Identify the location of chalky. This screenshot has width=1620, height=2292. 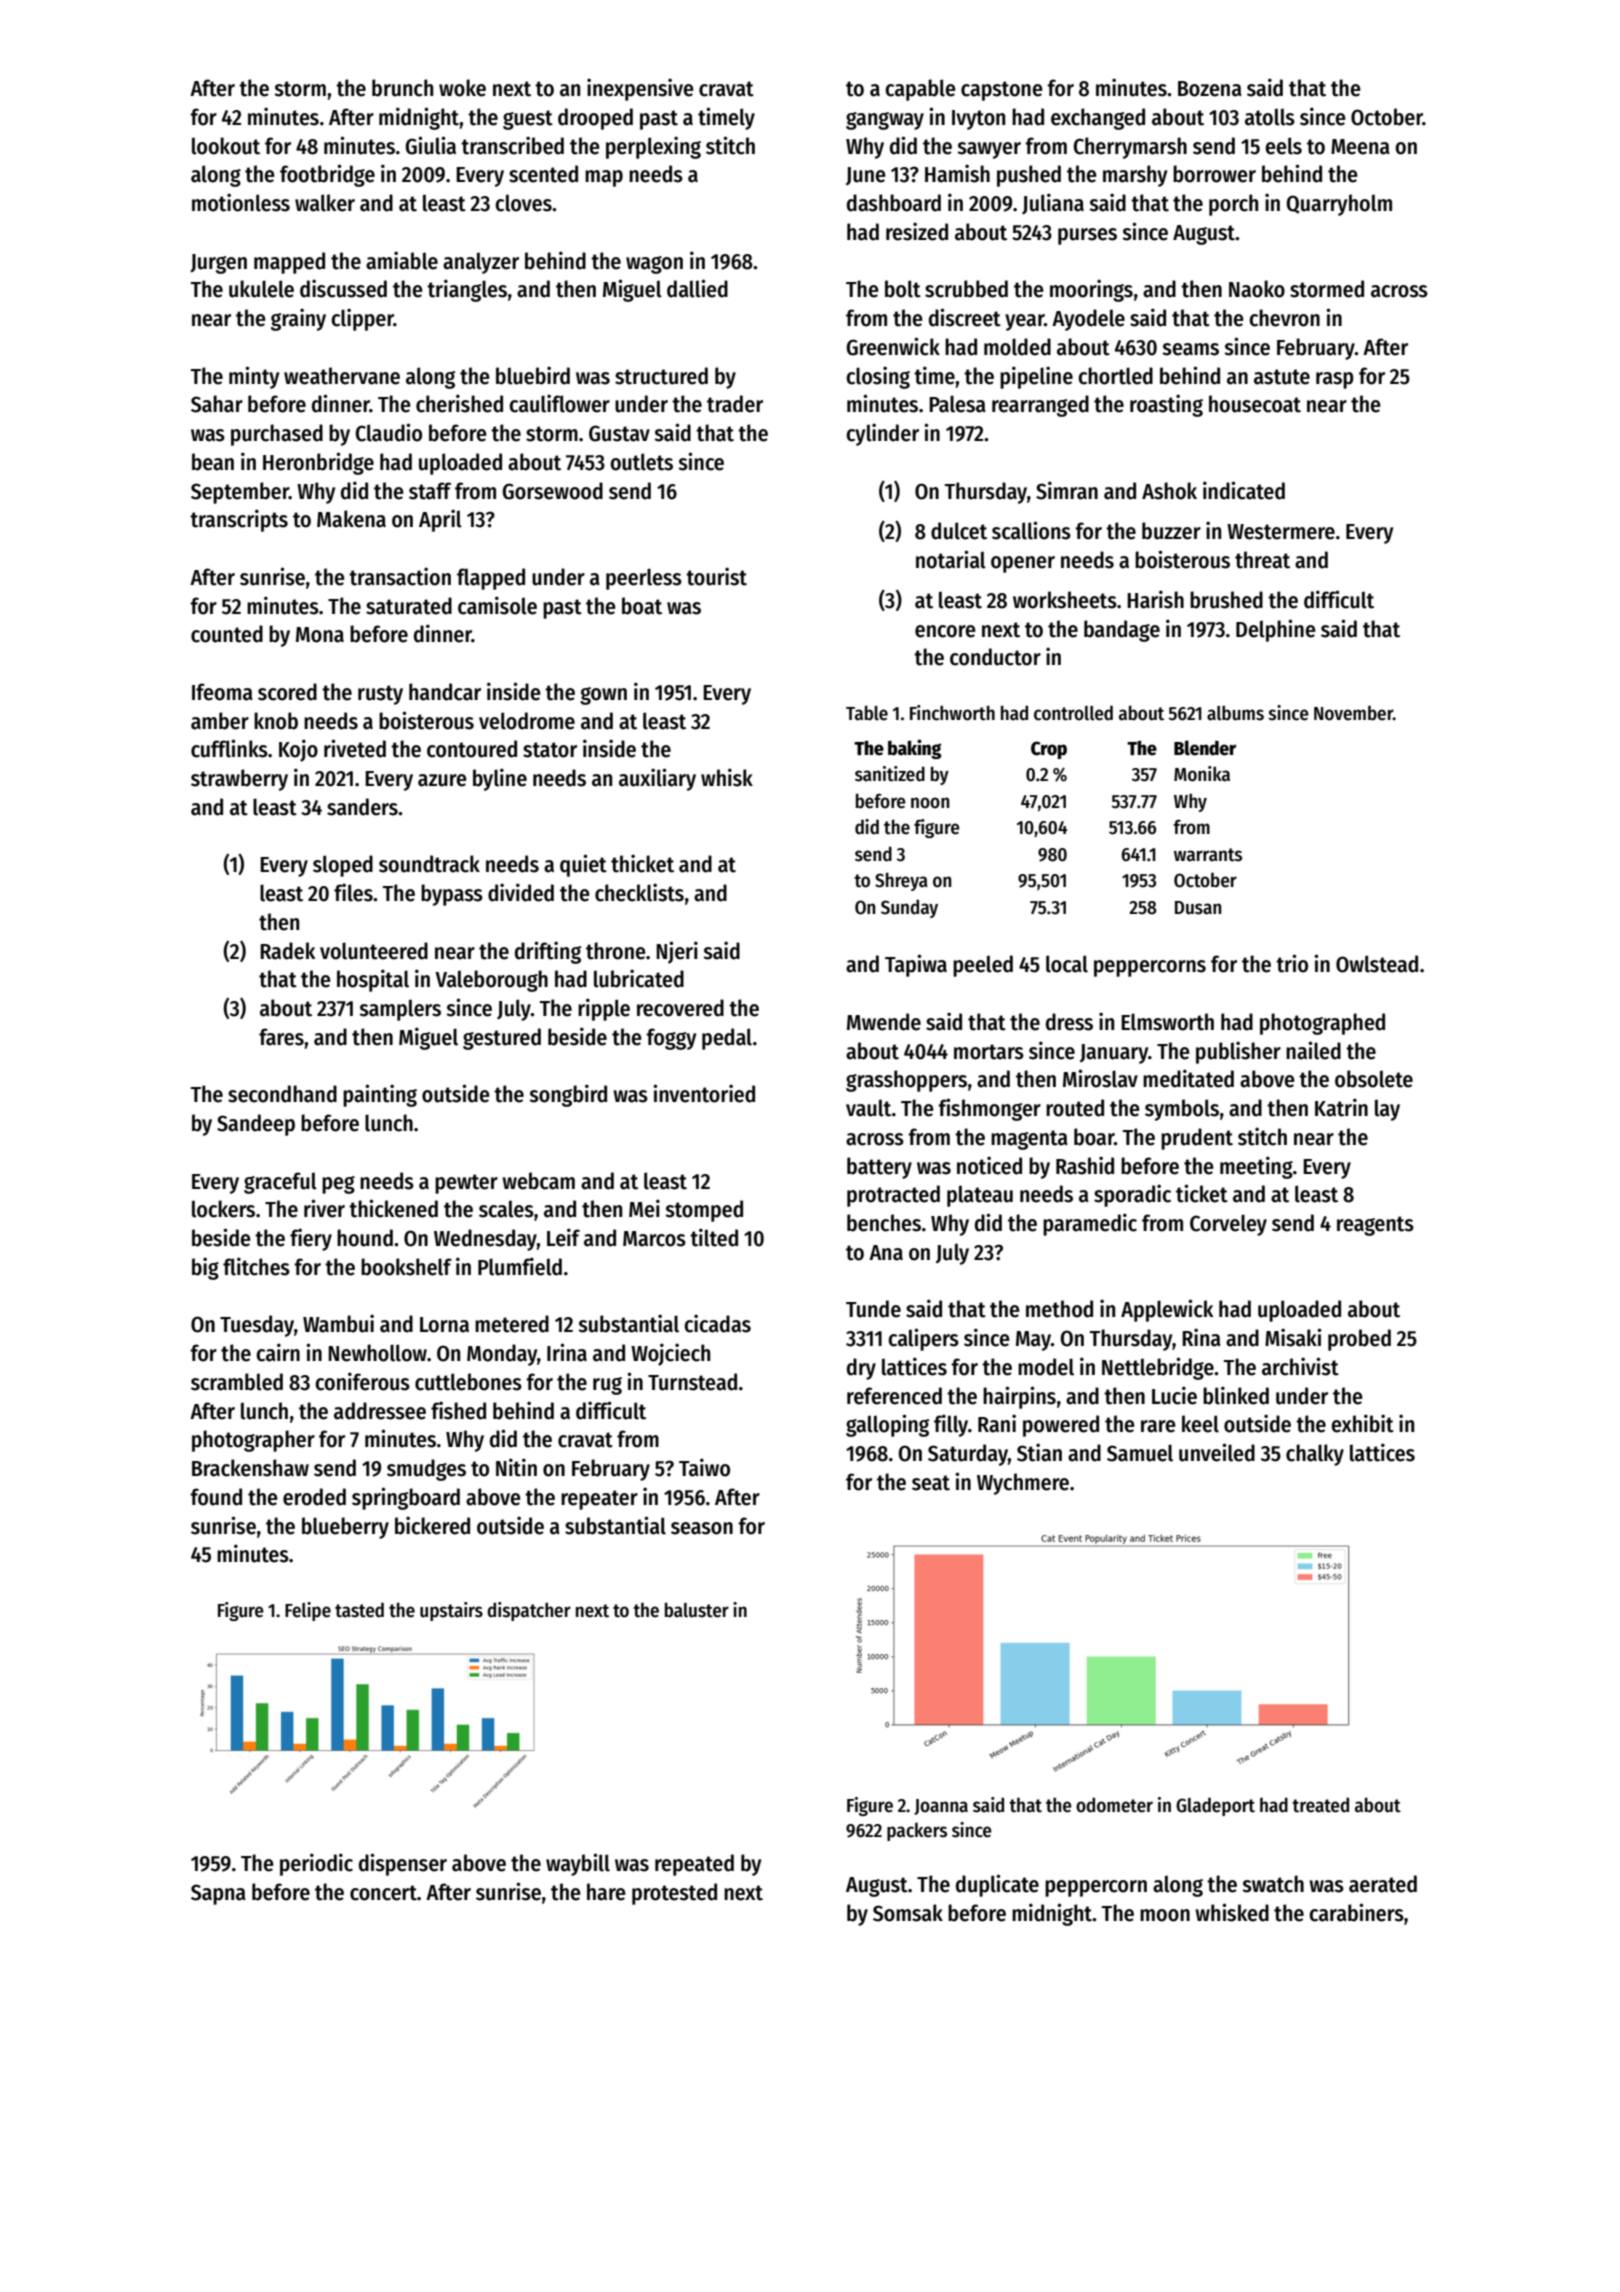
(1315, 1455).
